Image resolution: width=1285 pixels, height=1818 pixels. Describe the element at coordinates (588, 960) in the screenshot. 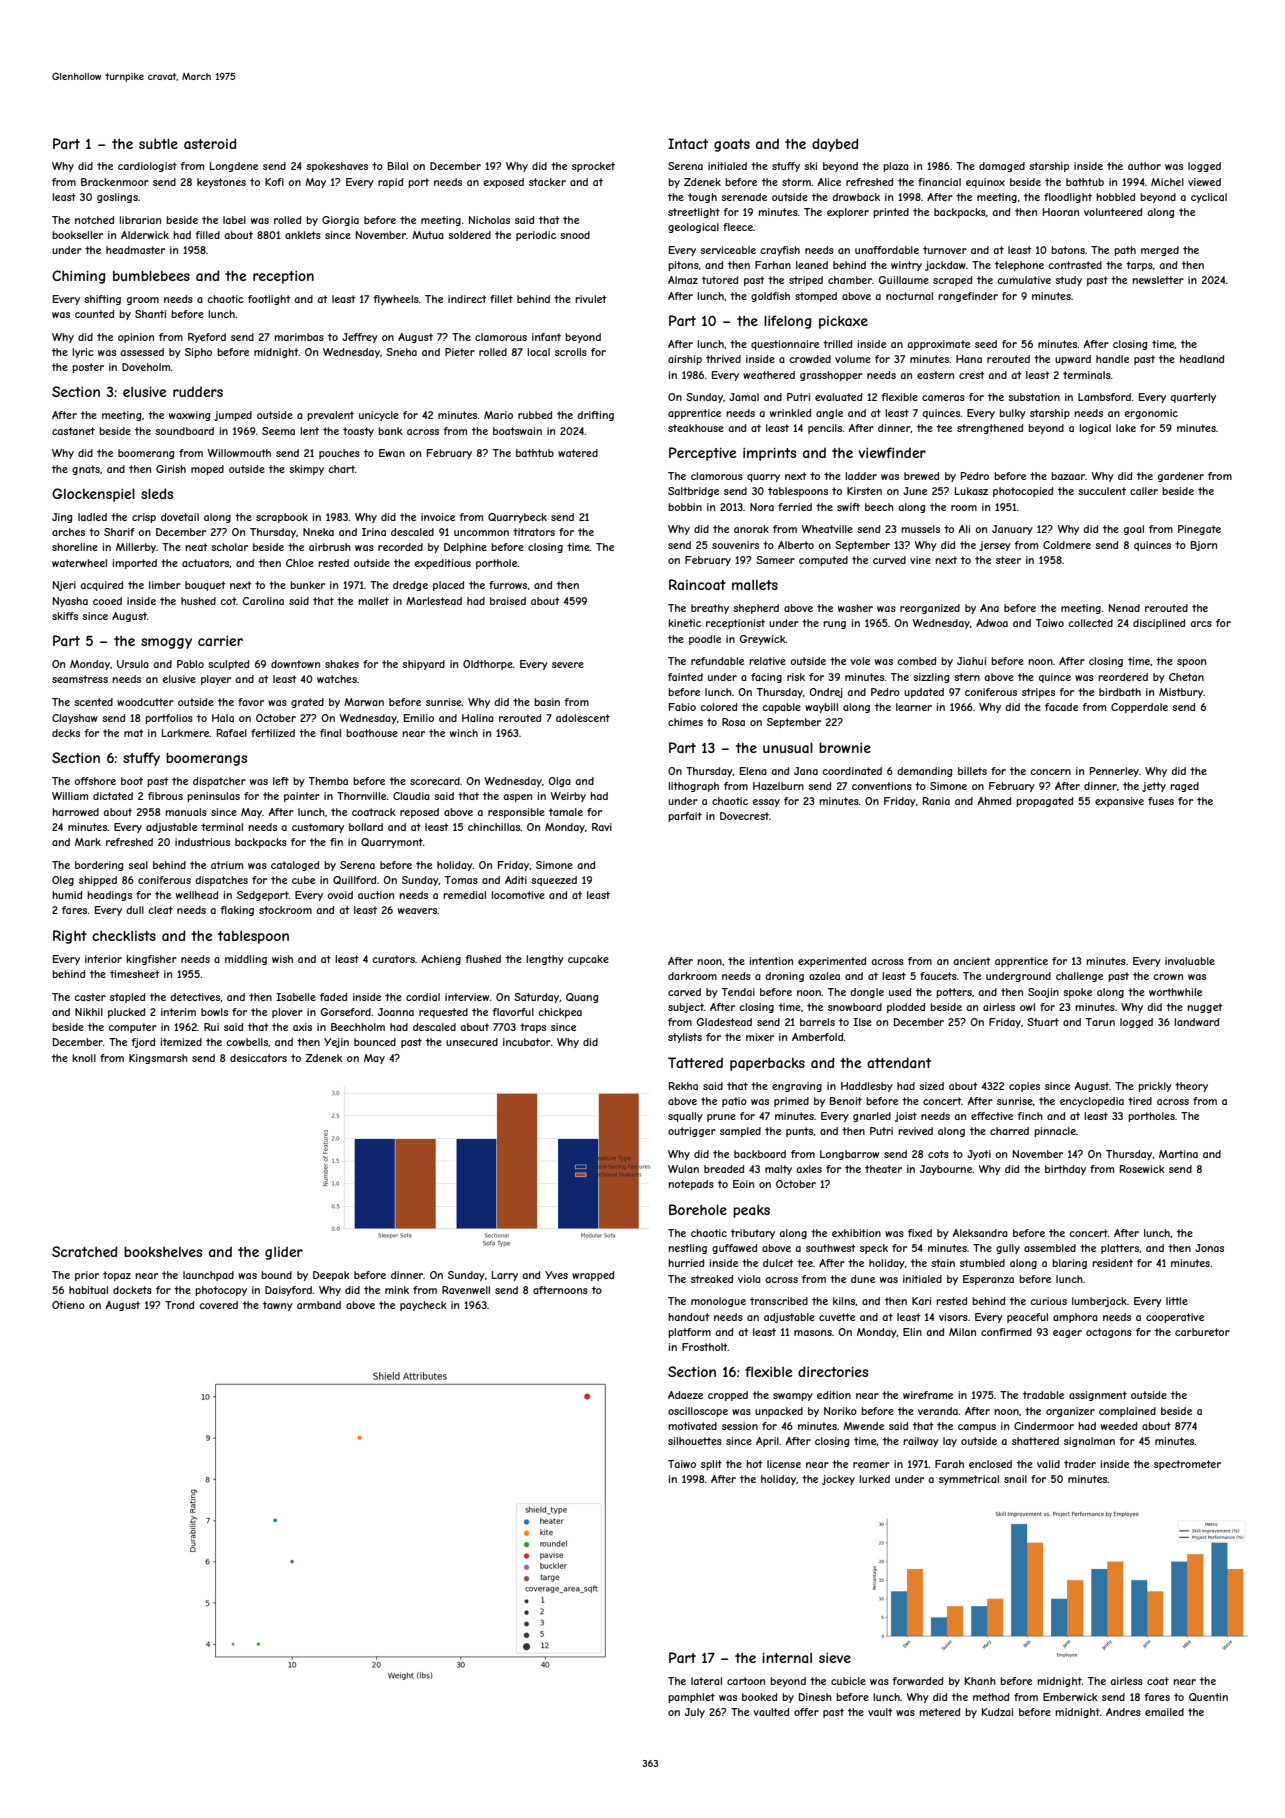

I see `cupcake` at that location.
